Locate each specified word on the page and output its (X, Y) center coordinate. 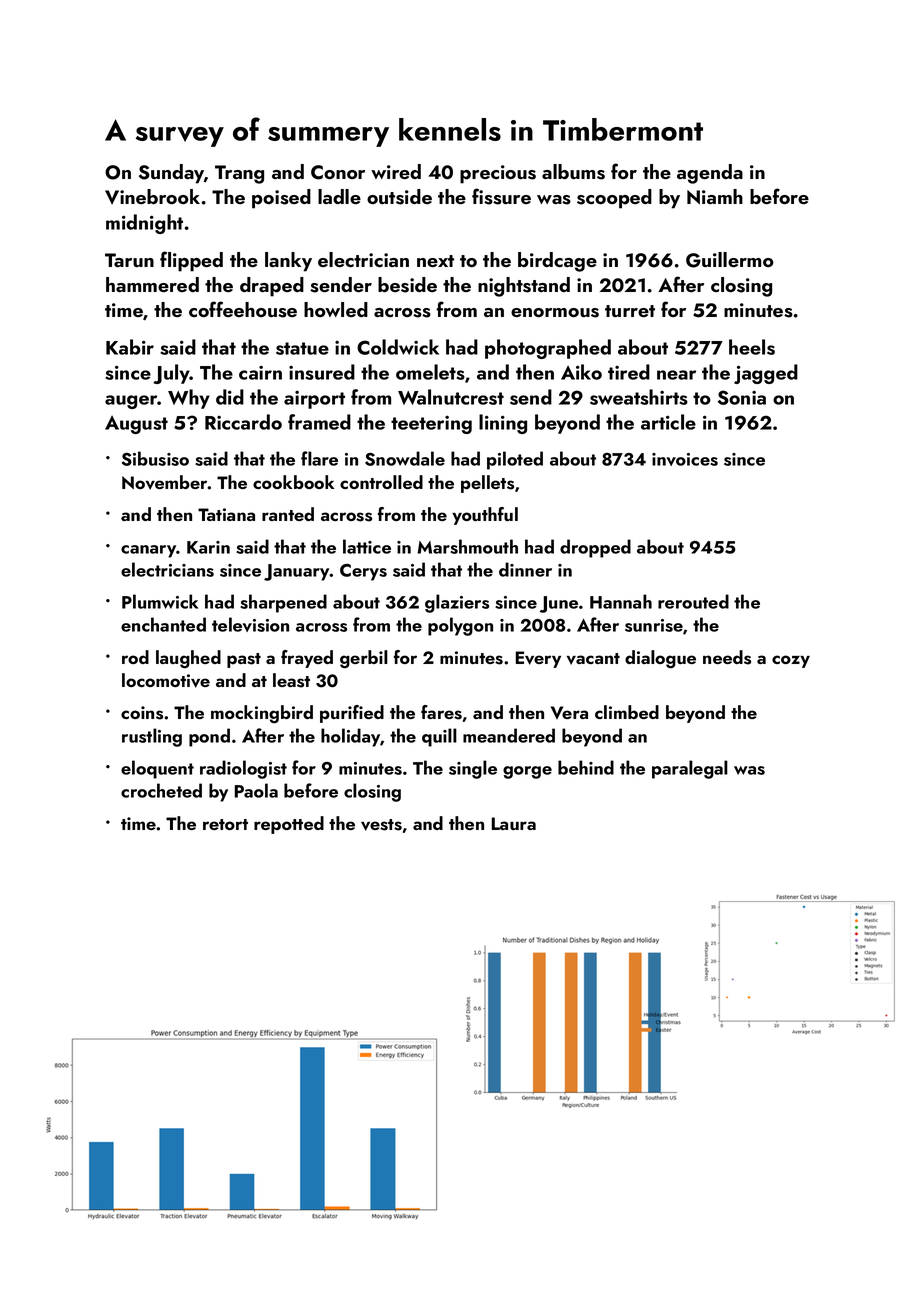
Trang (239, 174)
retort (225, 824)
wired (396, 171)
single (473, 769)
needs (727, 657)
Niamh (715, 196)
